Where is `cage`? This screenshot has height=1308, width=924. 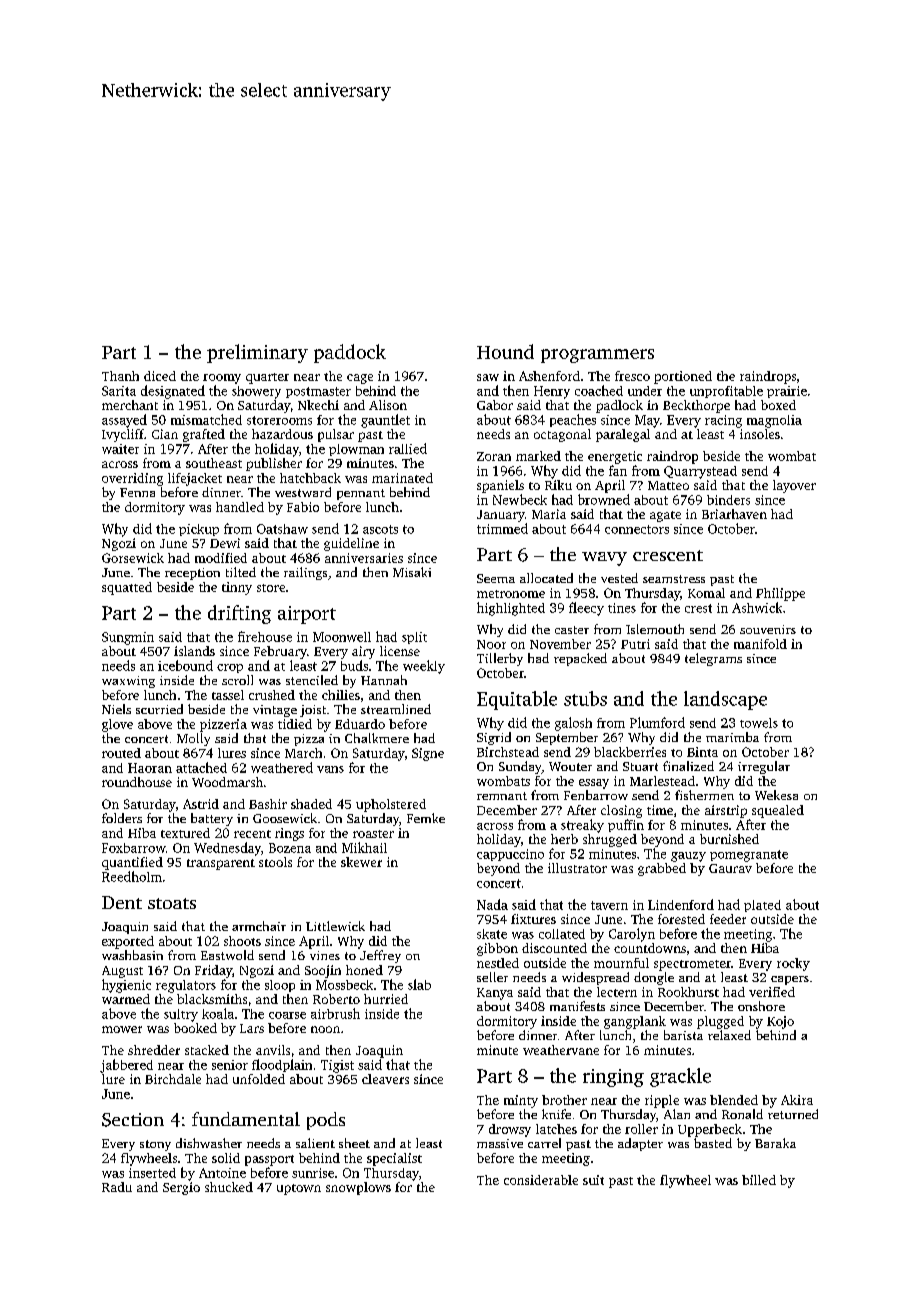 cage is located at coordinates (360, 379).
